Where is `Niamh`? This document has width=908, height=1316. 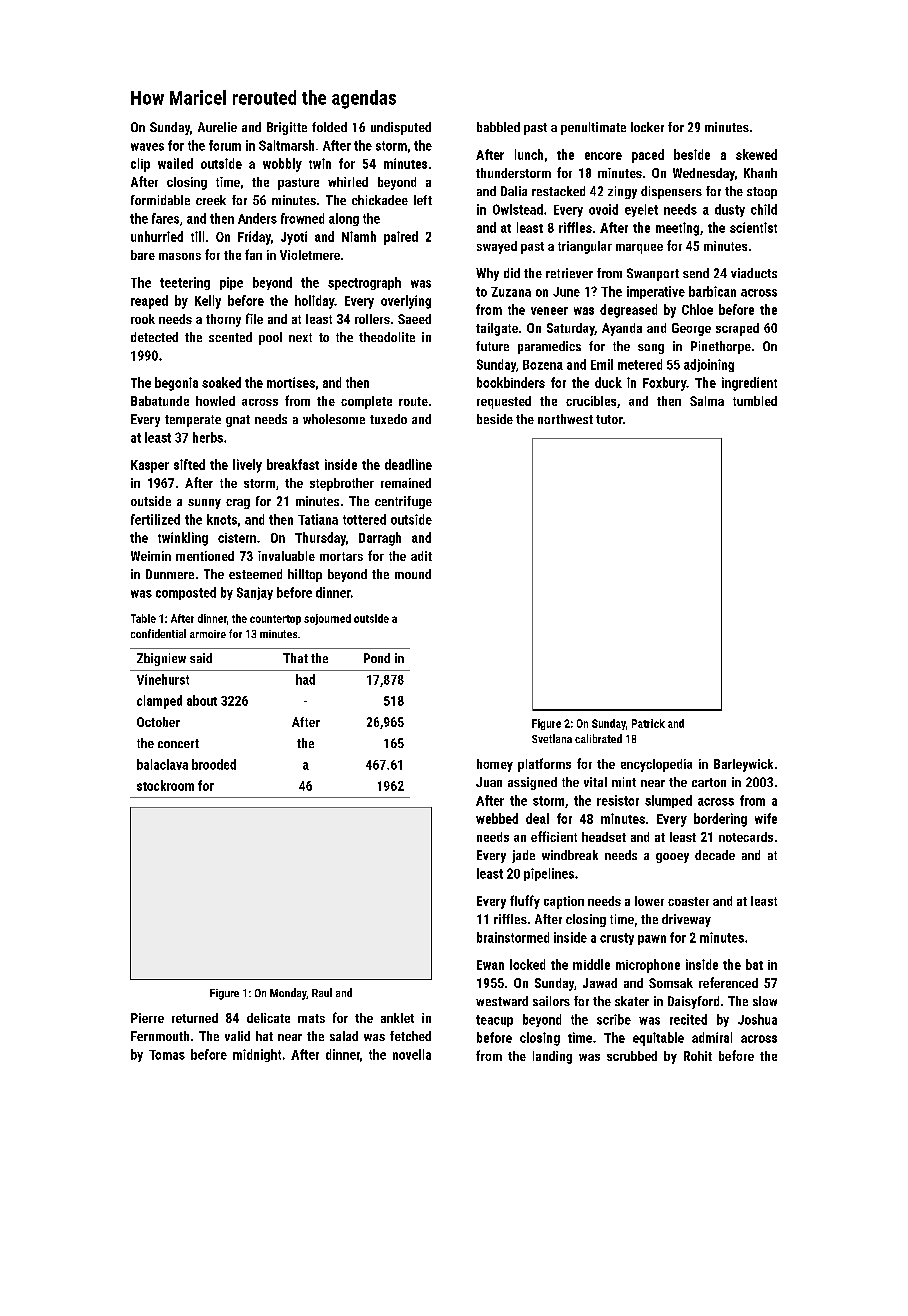 Niamh is located at coordinates (359, 236).
